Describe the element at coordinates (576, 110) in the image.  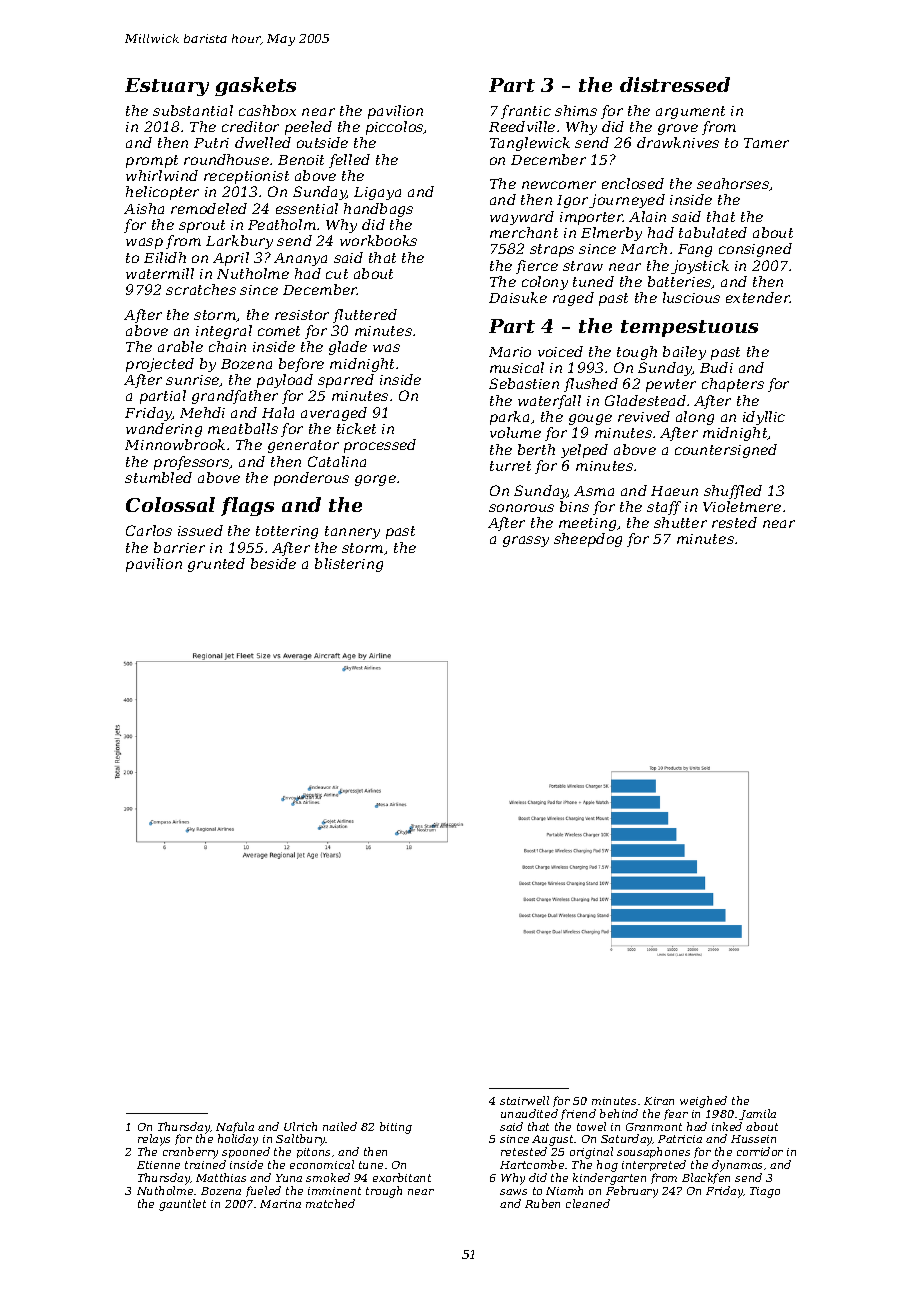
I see `shims` at that location.
